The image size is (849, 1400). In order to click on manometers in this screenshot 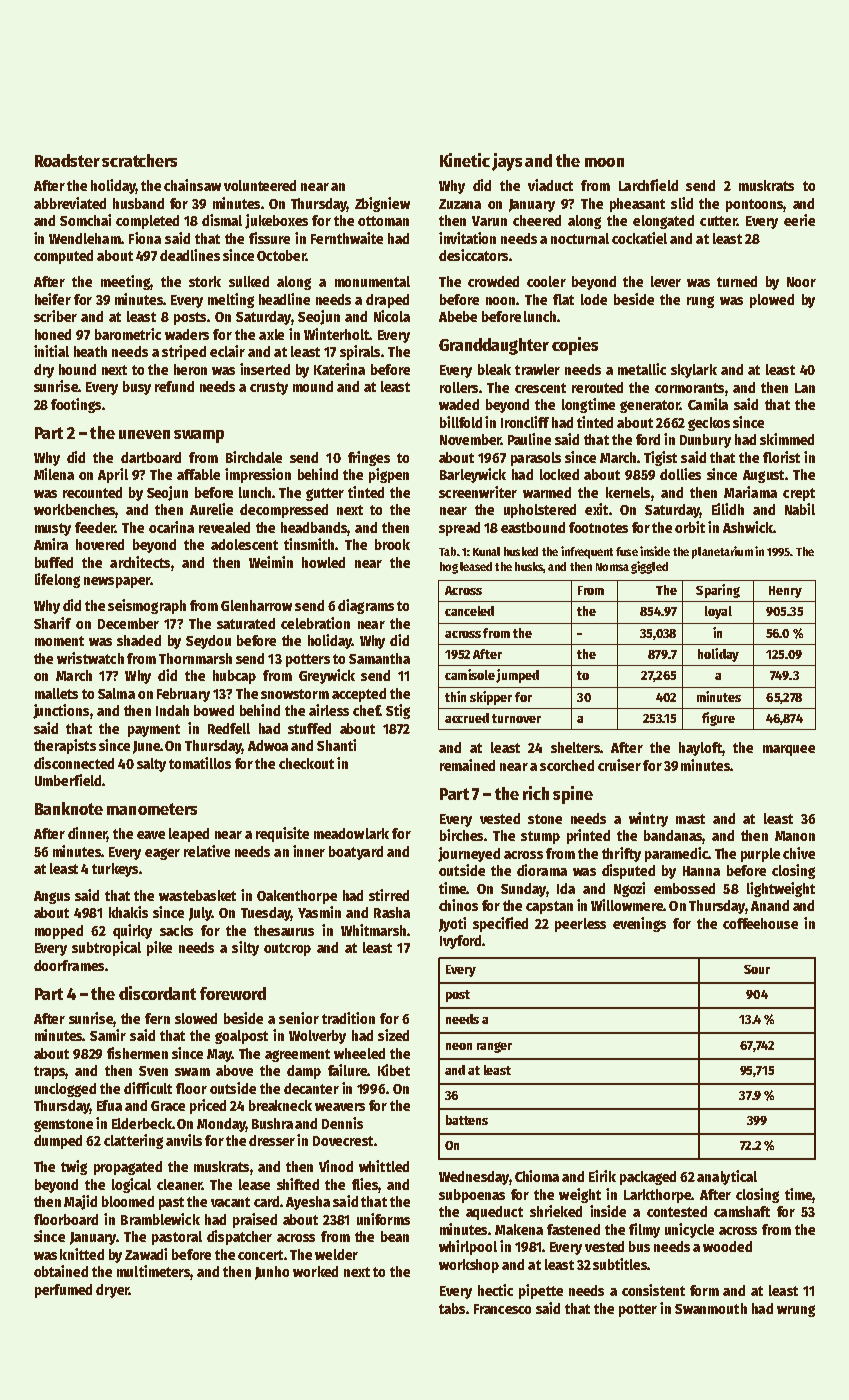, I will do `click(152, 809)`.
